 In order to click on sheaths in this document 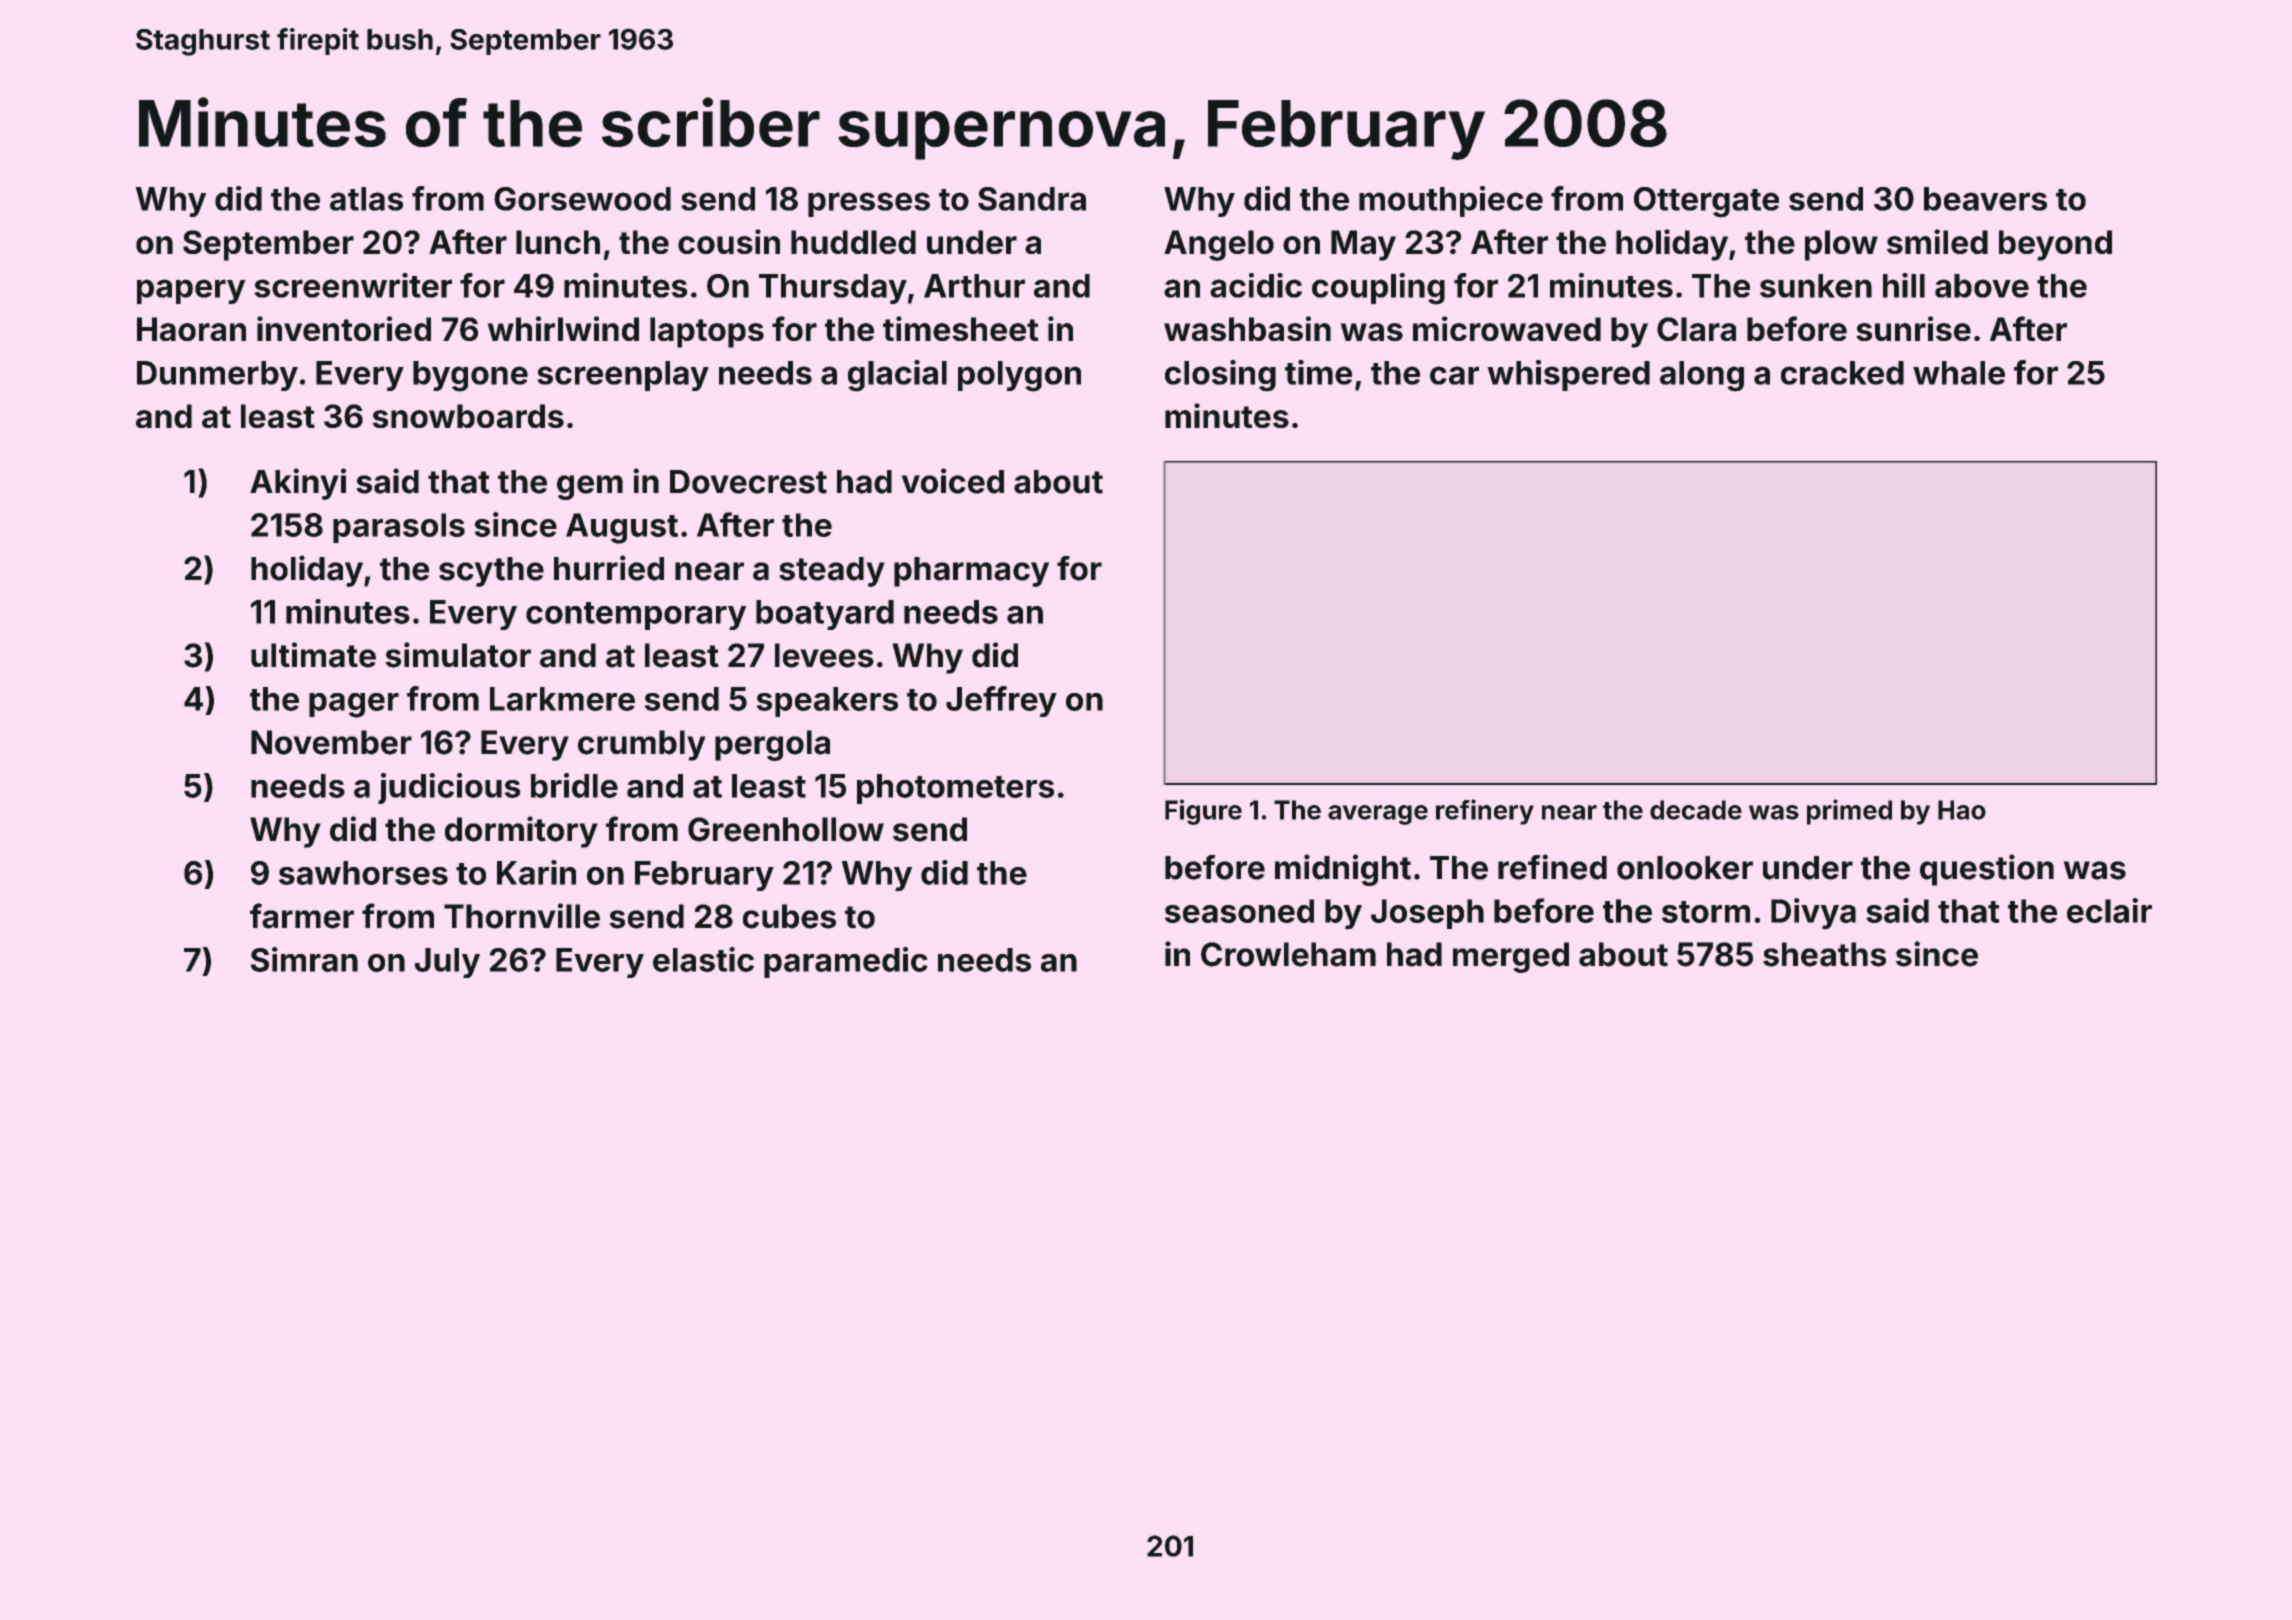, I will do `click(1824, 954)`.
